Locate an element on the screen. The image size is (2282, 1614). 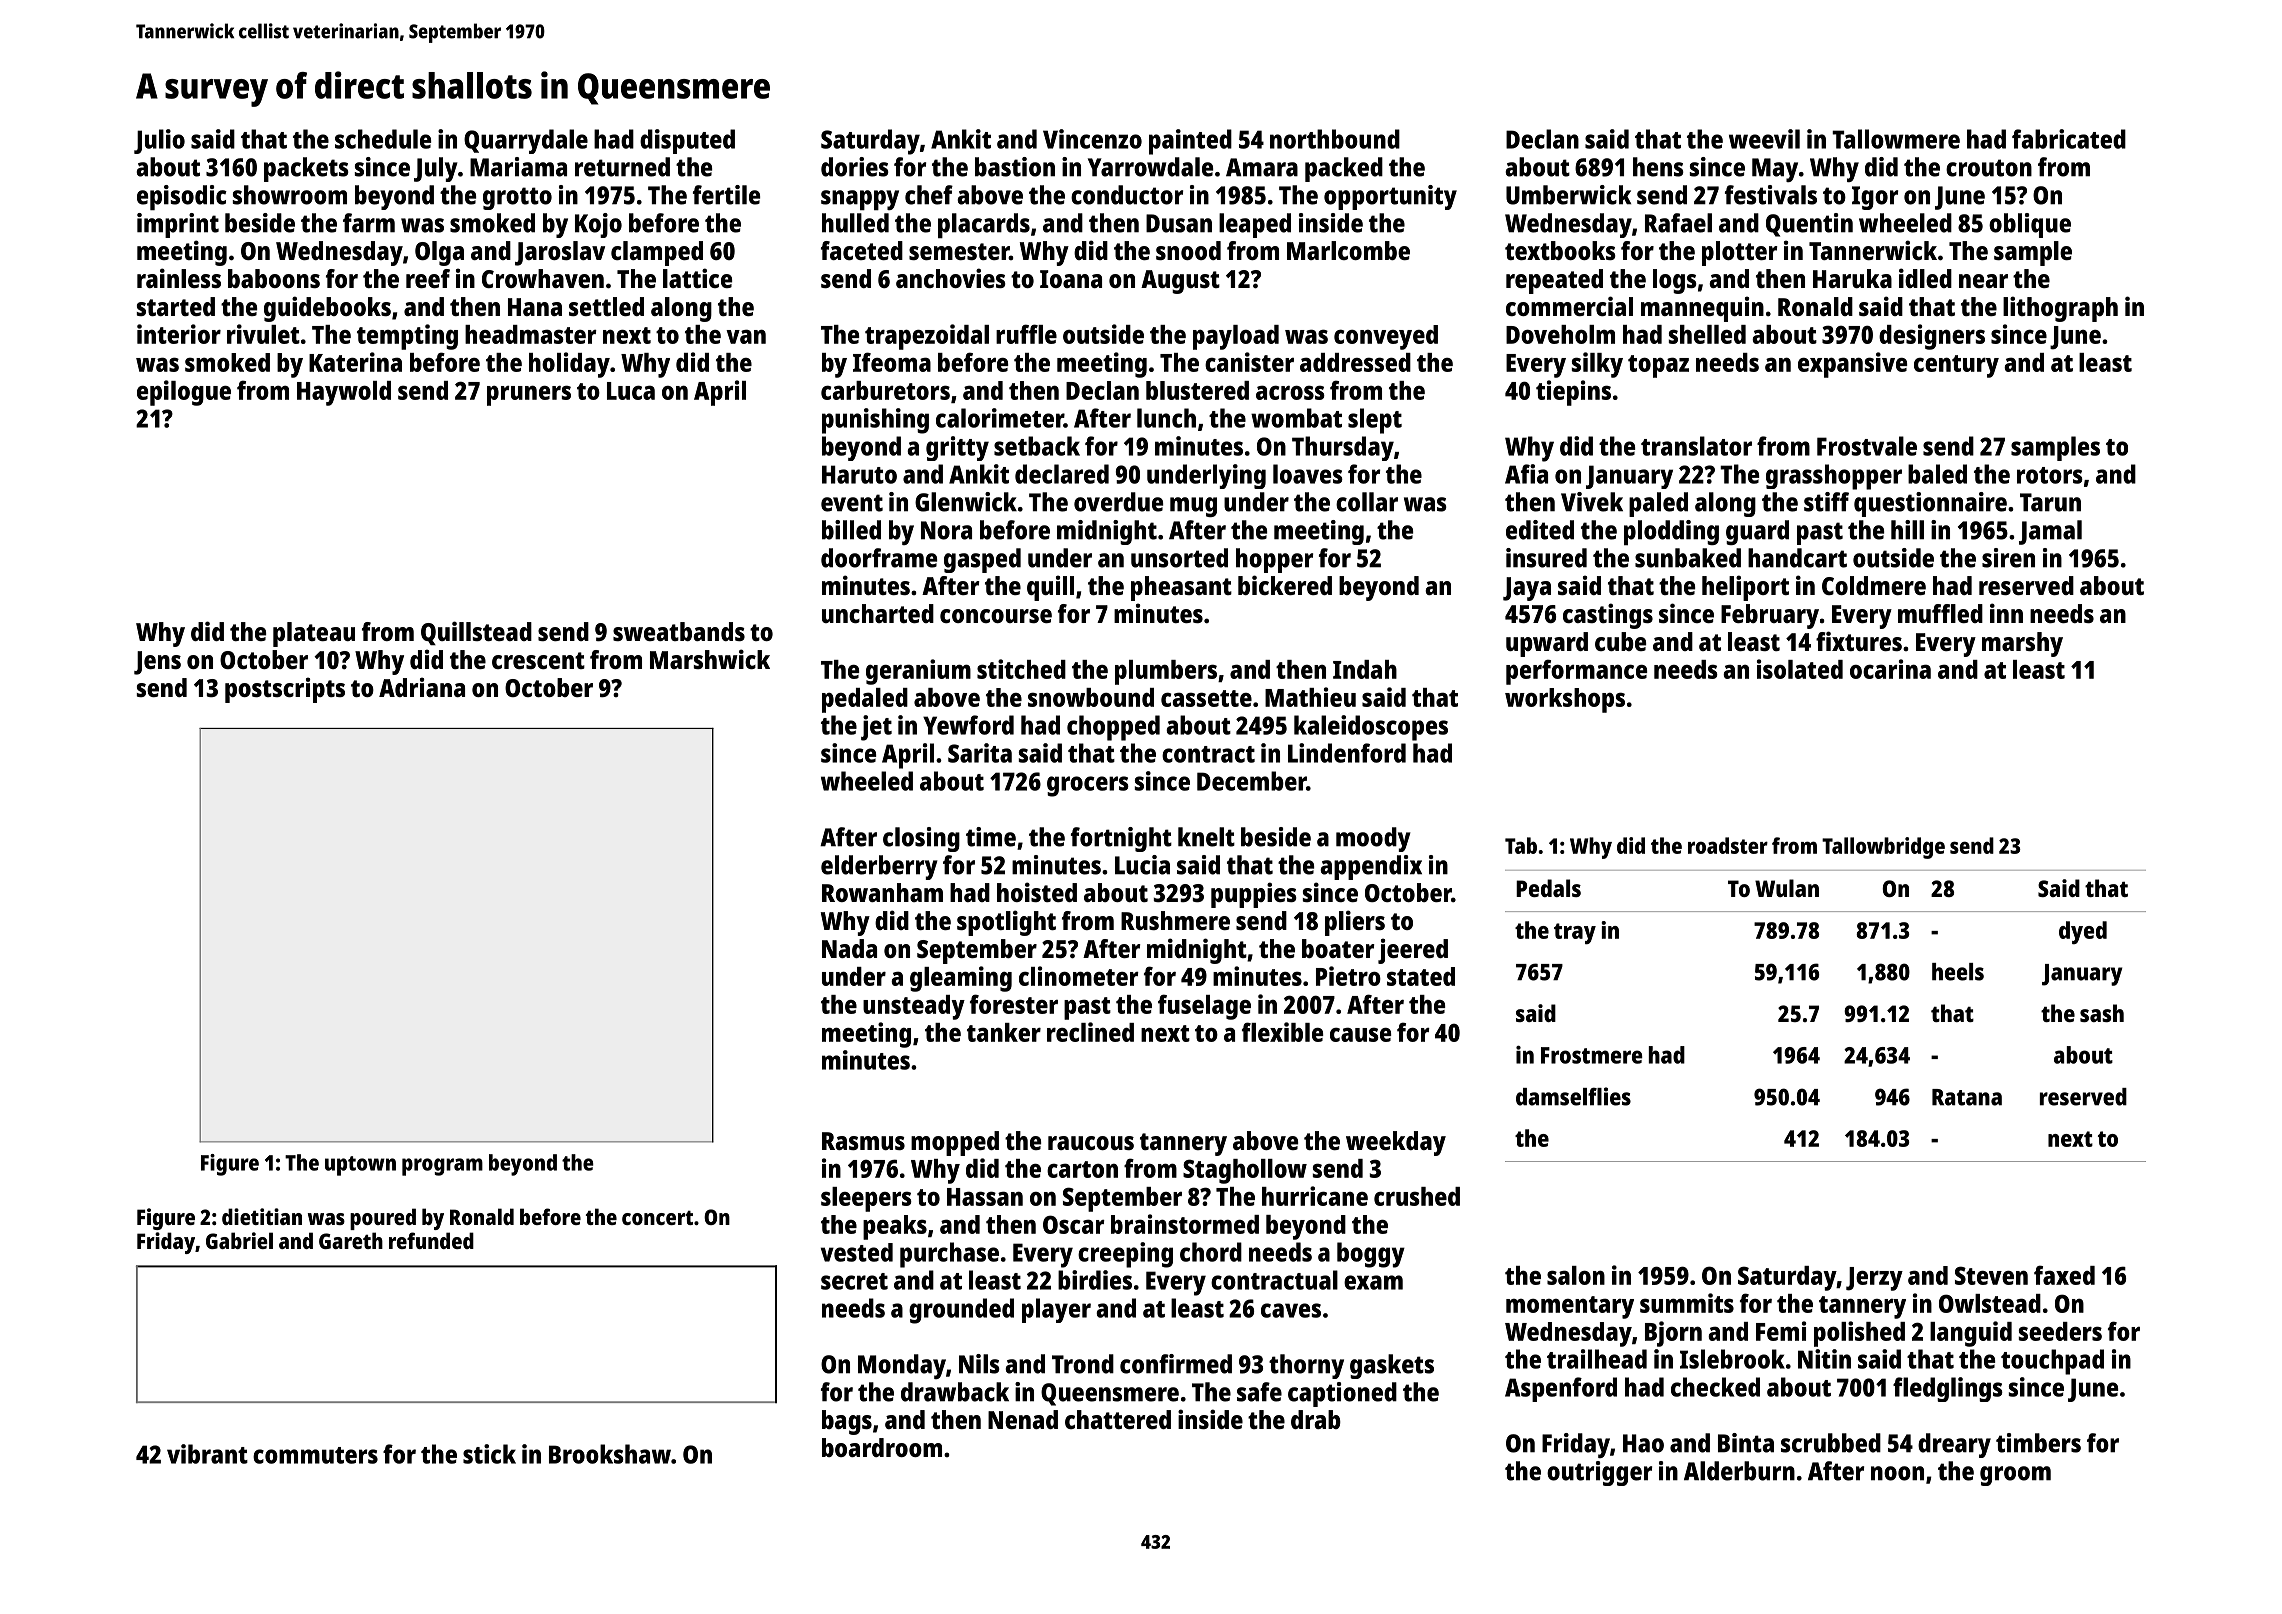
heels is located at coordinates (1958, 972).
